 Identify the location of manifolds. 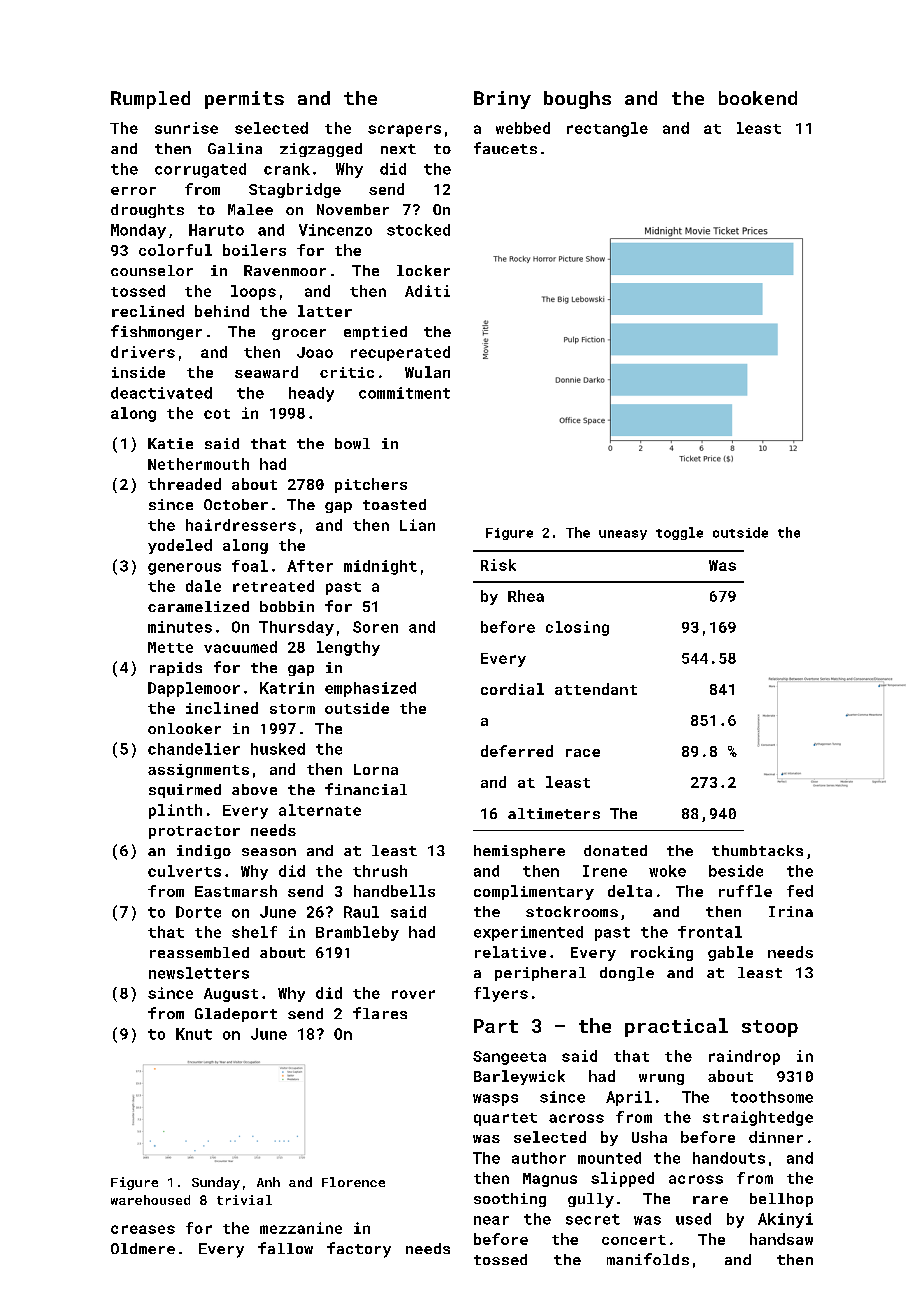
(648, 1259).
